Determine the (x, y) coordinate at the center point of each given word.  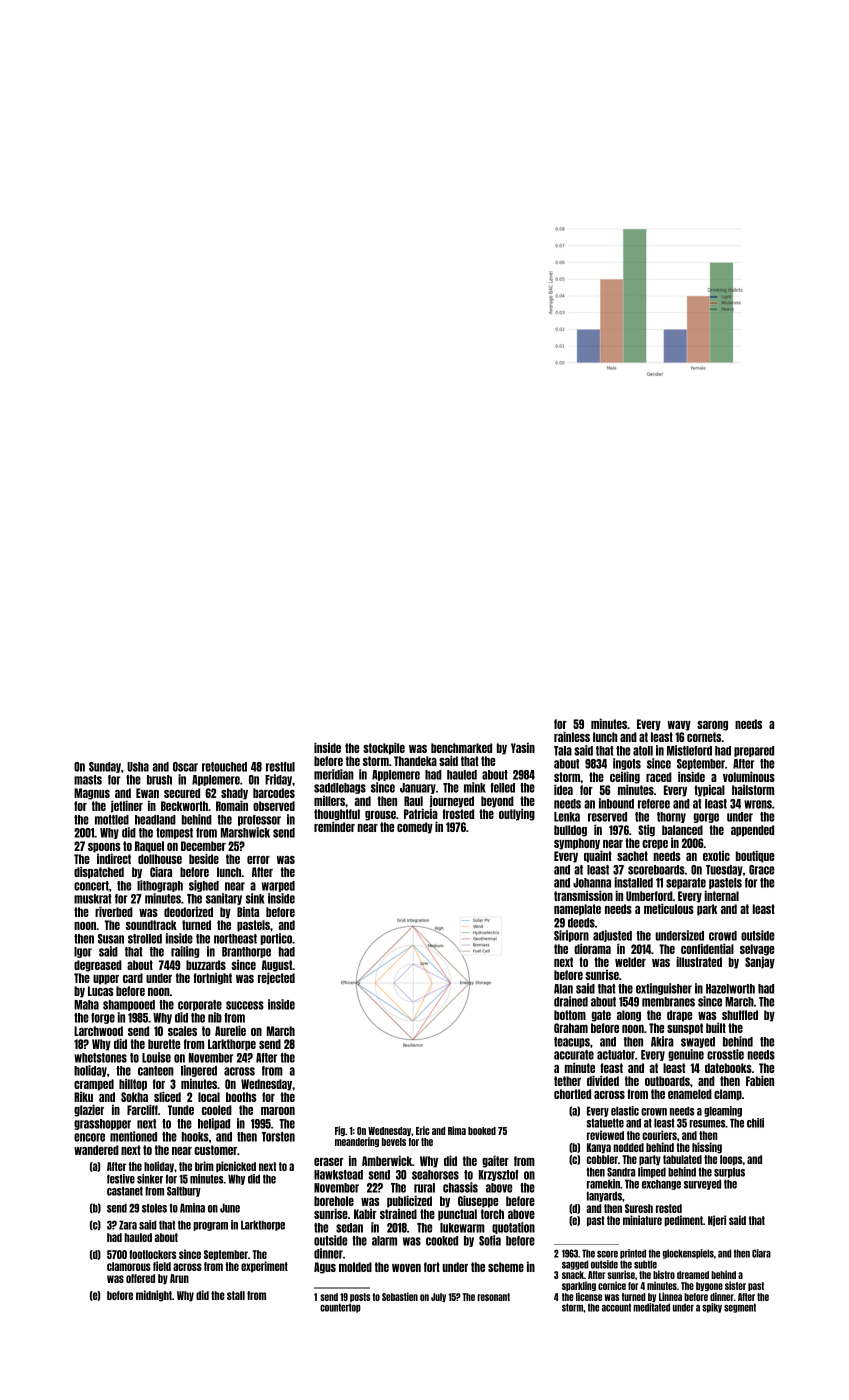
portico (276, 939)
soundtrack (151, 925)
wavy (679, 726)
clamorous (129, 1266)
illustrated (699, 961)
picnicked (236, 1166)
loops (731, 1160)
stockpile (384, 748)
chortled (572, 1094)
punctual (457, 1215)
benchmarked (461, 748)
